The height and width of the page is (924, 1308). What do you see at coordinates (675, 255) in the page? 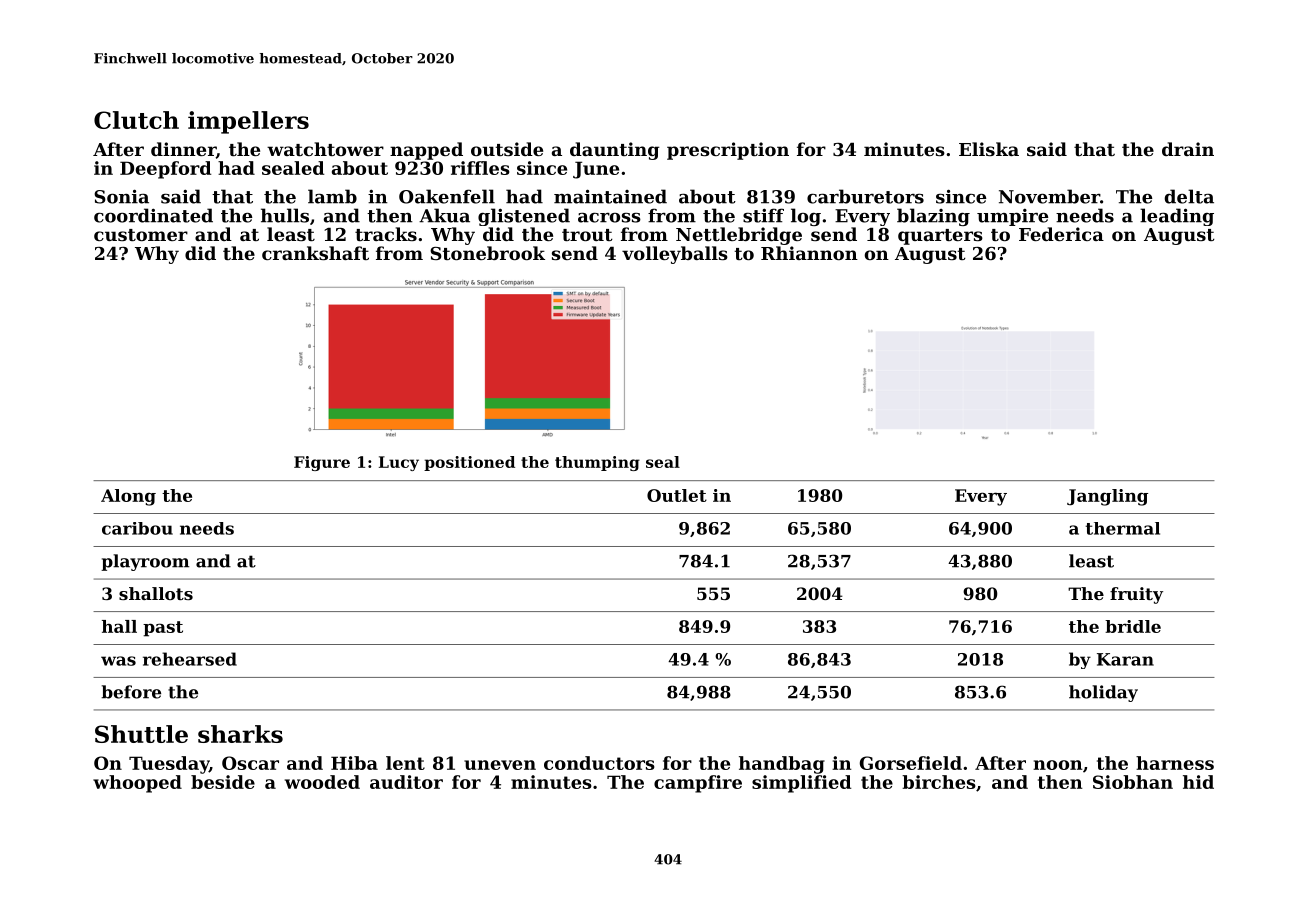
I see `volleyballs` at bounding box center [675, 255].
